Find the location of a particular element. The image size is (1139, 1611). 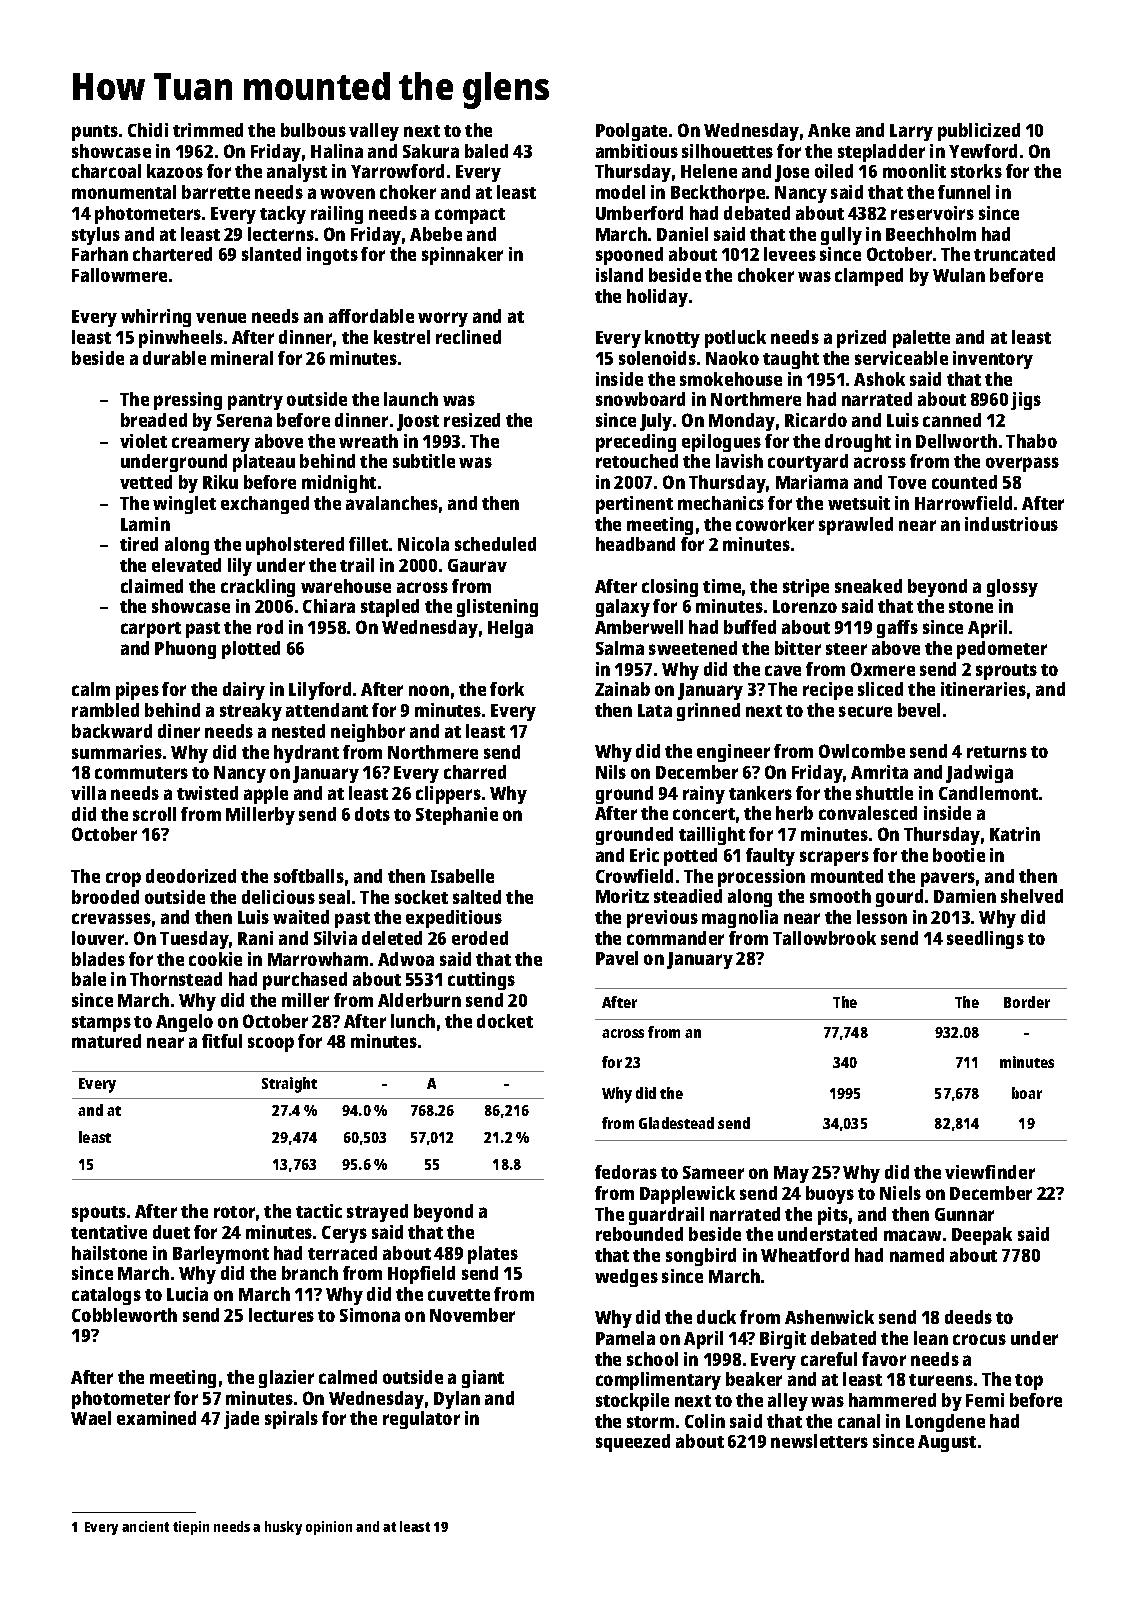

reclined is located at coordinates (468, 337).
